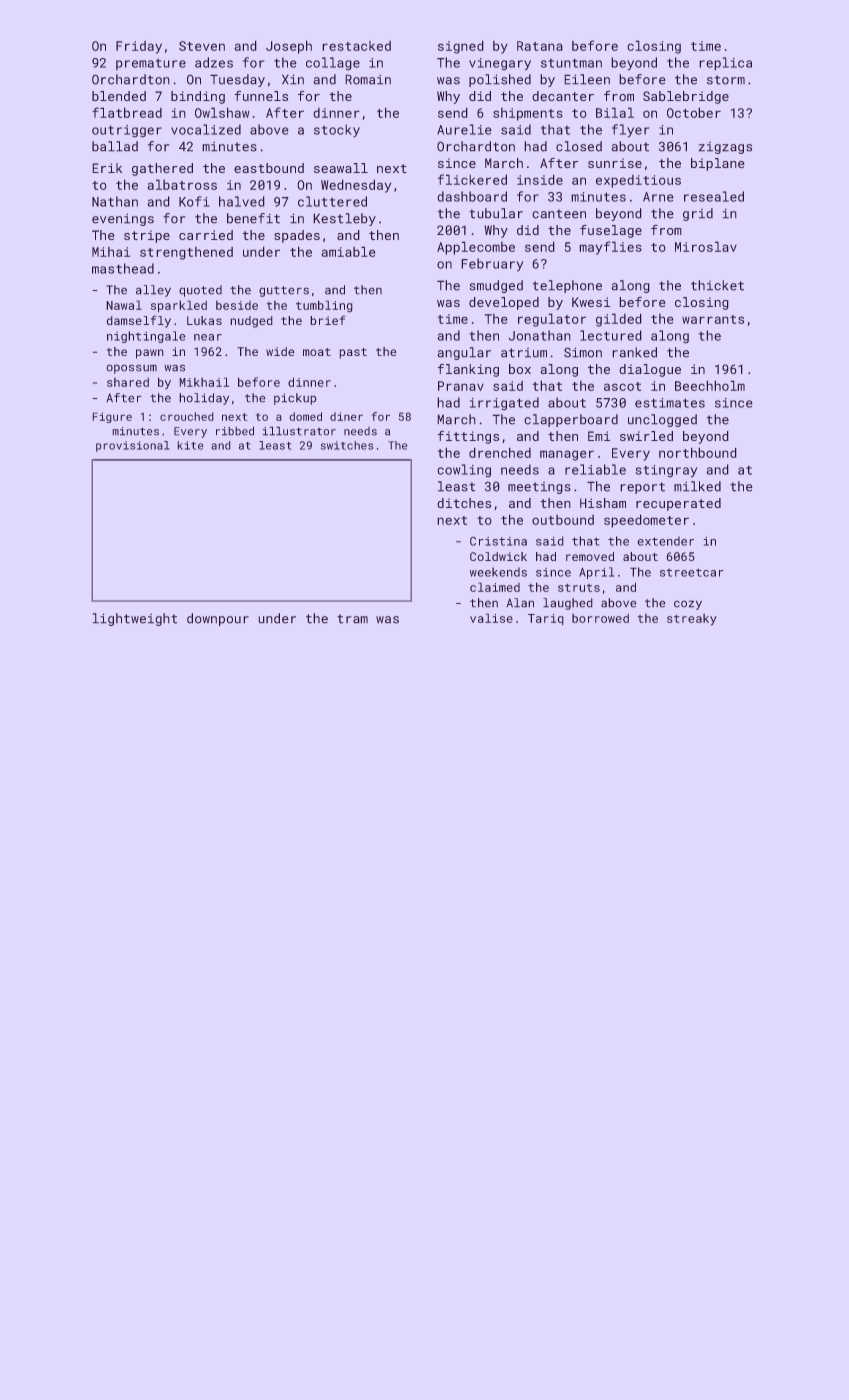 This screenshot has height=1400, width=849. What do you see at coordinates (692, 620) in the screenshot?
I see `streaky` at bounding box center [692, 620].
